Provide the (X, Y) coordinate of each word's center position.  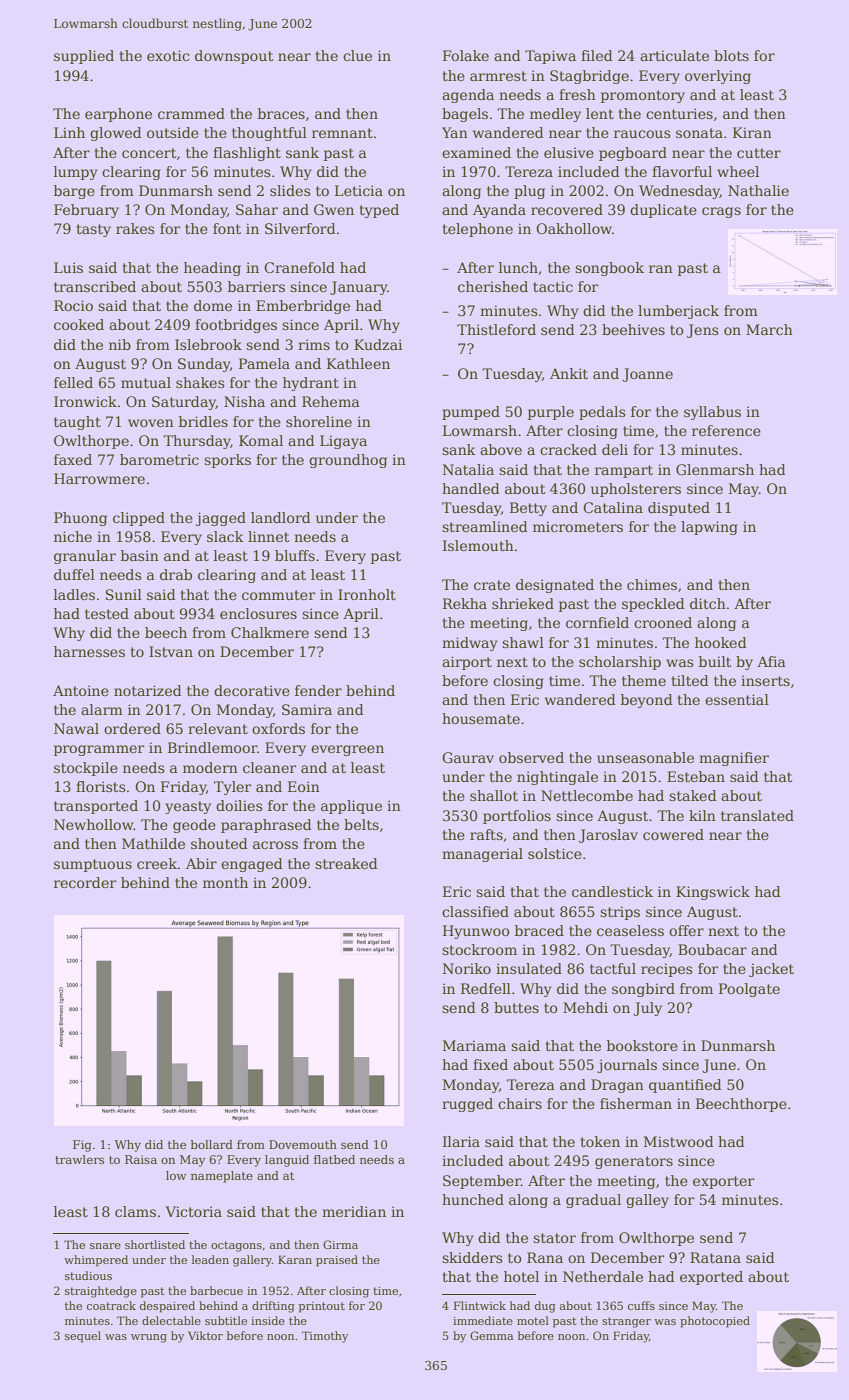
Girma (340, 1244)
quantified (685, 1086)
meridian (354, 1211)
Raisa (141, 1159)
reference (726, 430)
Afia (771, 661)
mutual (146, 382)
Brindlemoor (212, 747)
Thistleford (496, 329)
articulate (674, 55)
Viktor (205, 1335)
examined (476, 152)
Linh (69, 132)
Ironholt (367, 594)
